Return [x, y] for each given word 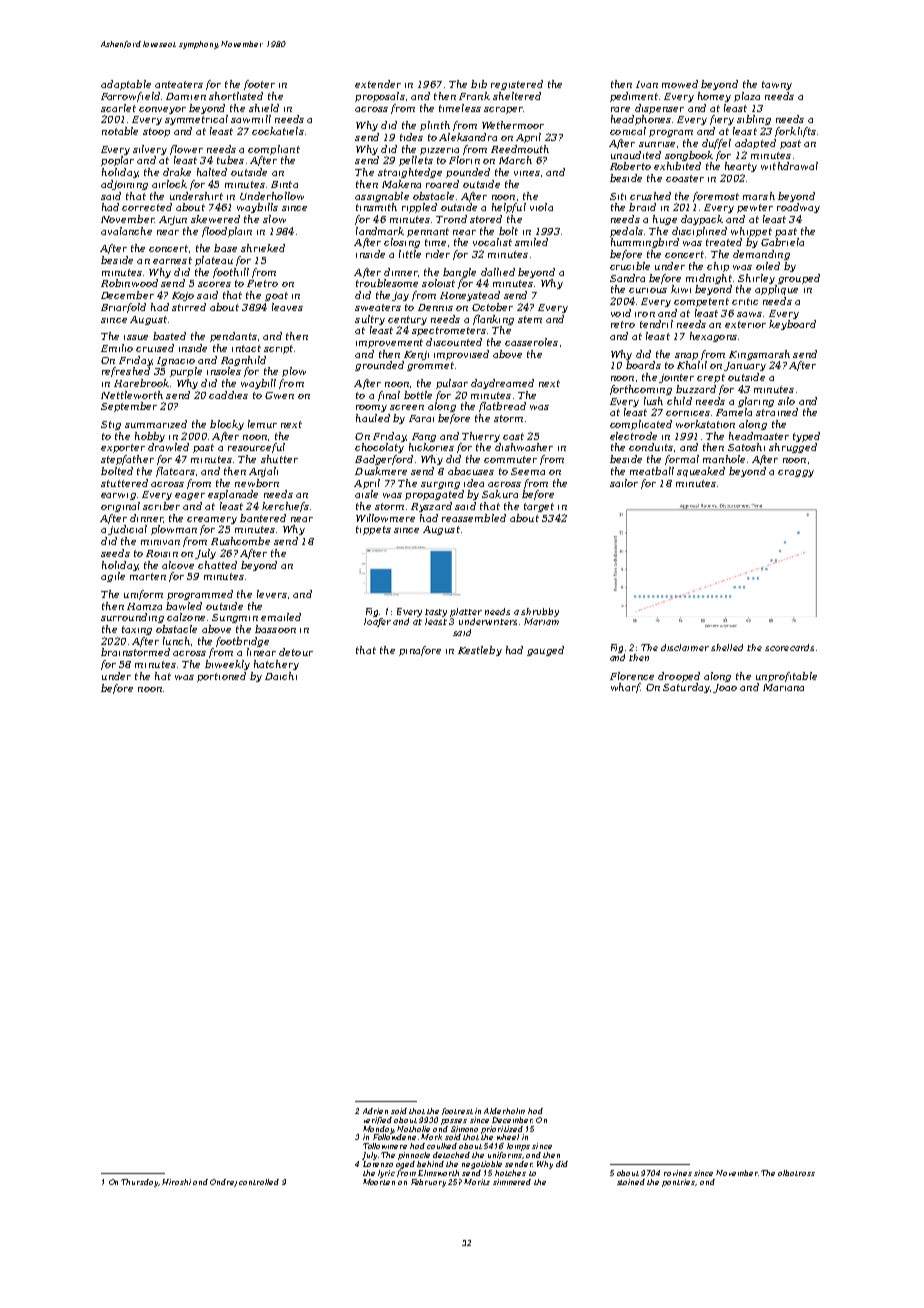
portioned [221, 677]
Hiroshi [176, 1182]
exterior [745, 324]
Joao [725, 688]
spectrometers [449, 331]
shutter [279, 459]
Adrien [375, 1111]
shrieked [263, 248]
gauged [545, 651]
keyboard [792, 325]
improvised [461, 355]
